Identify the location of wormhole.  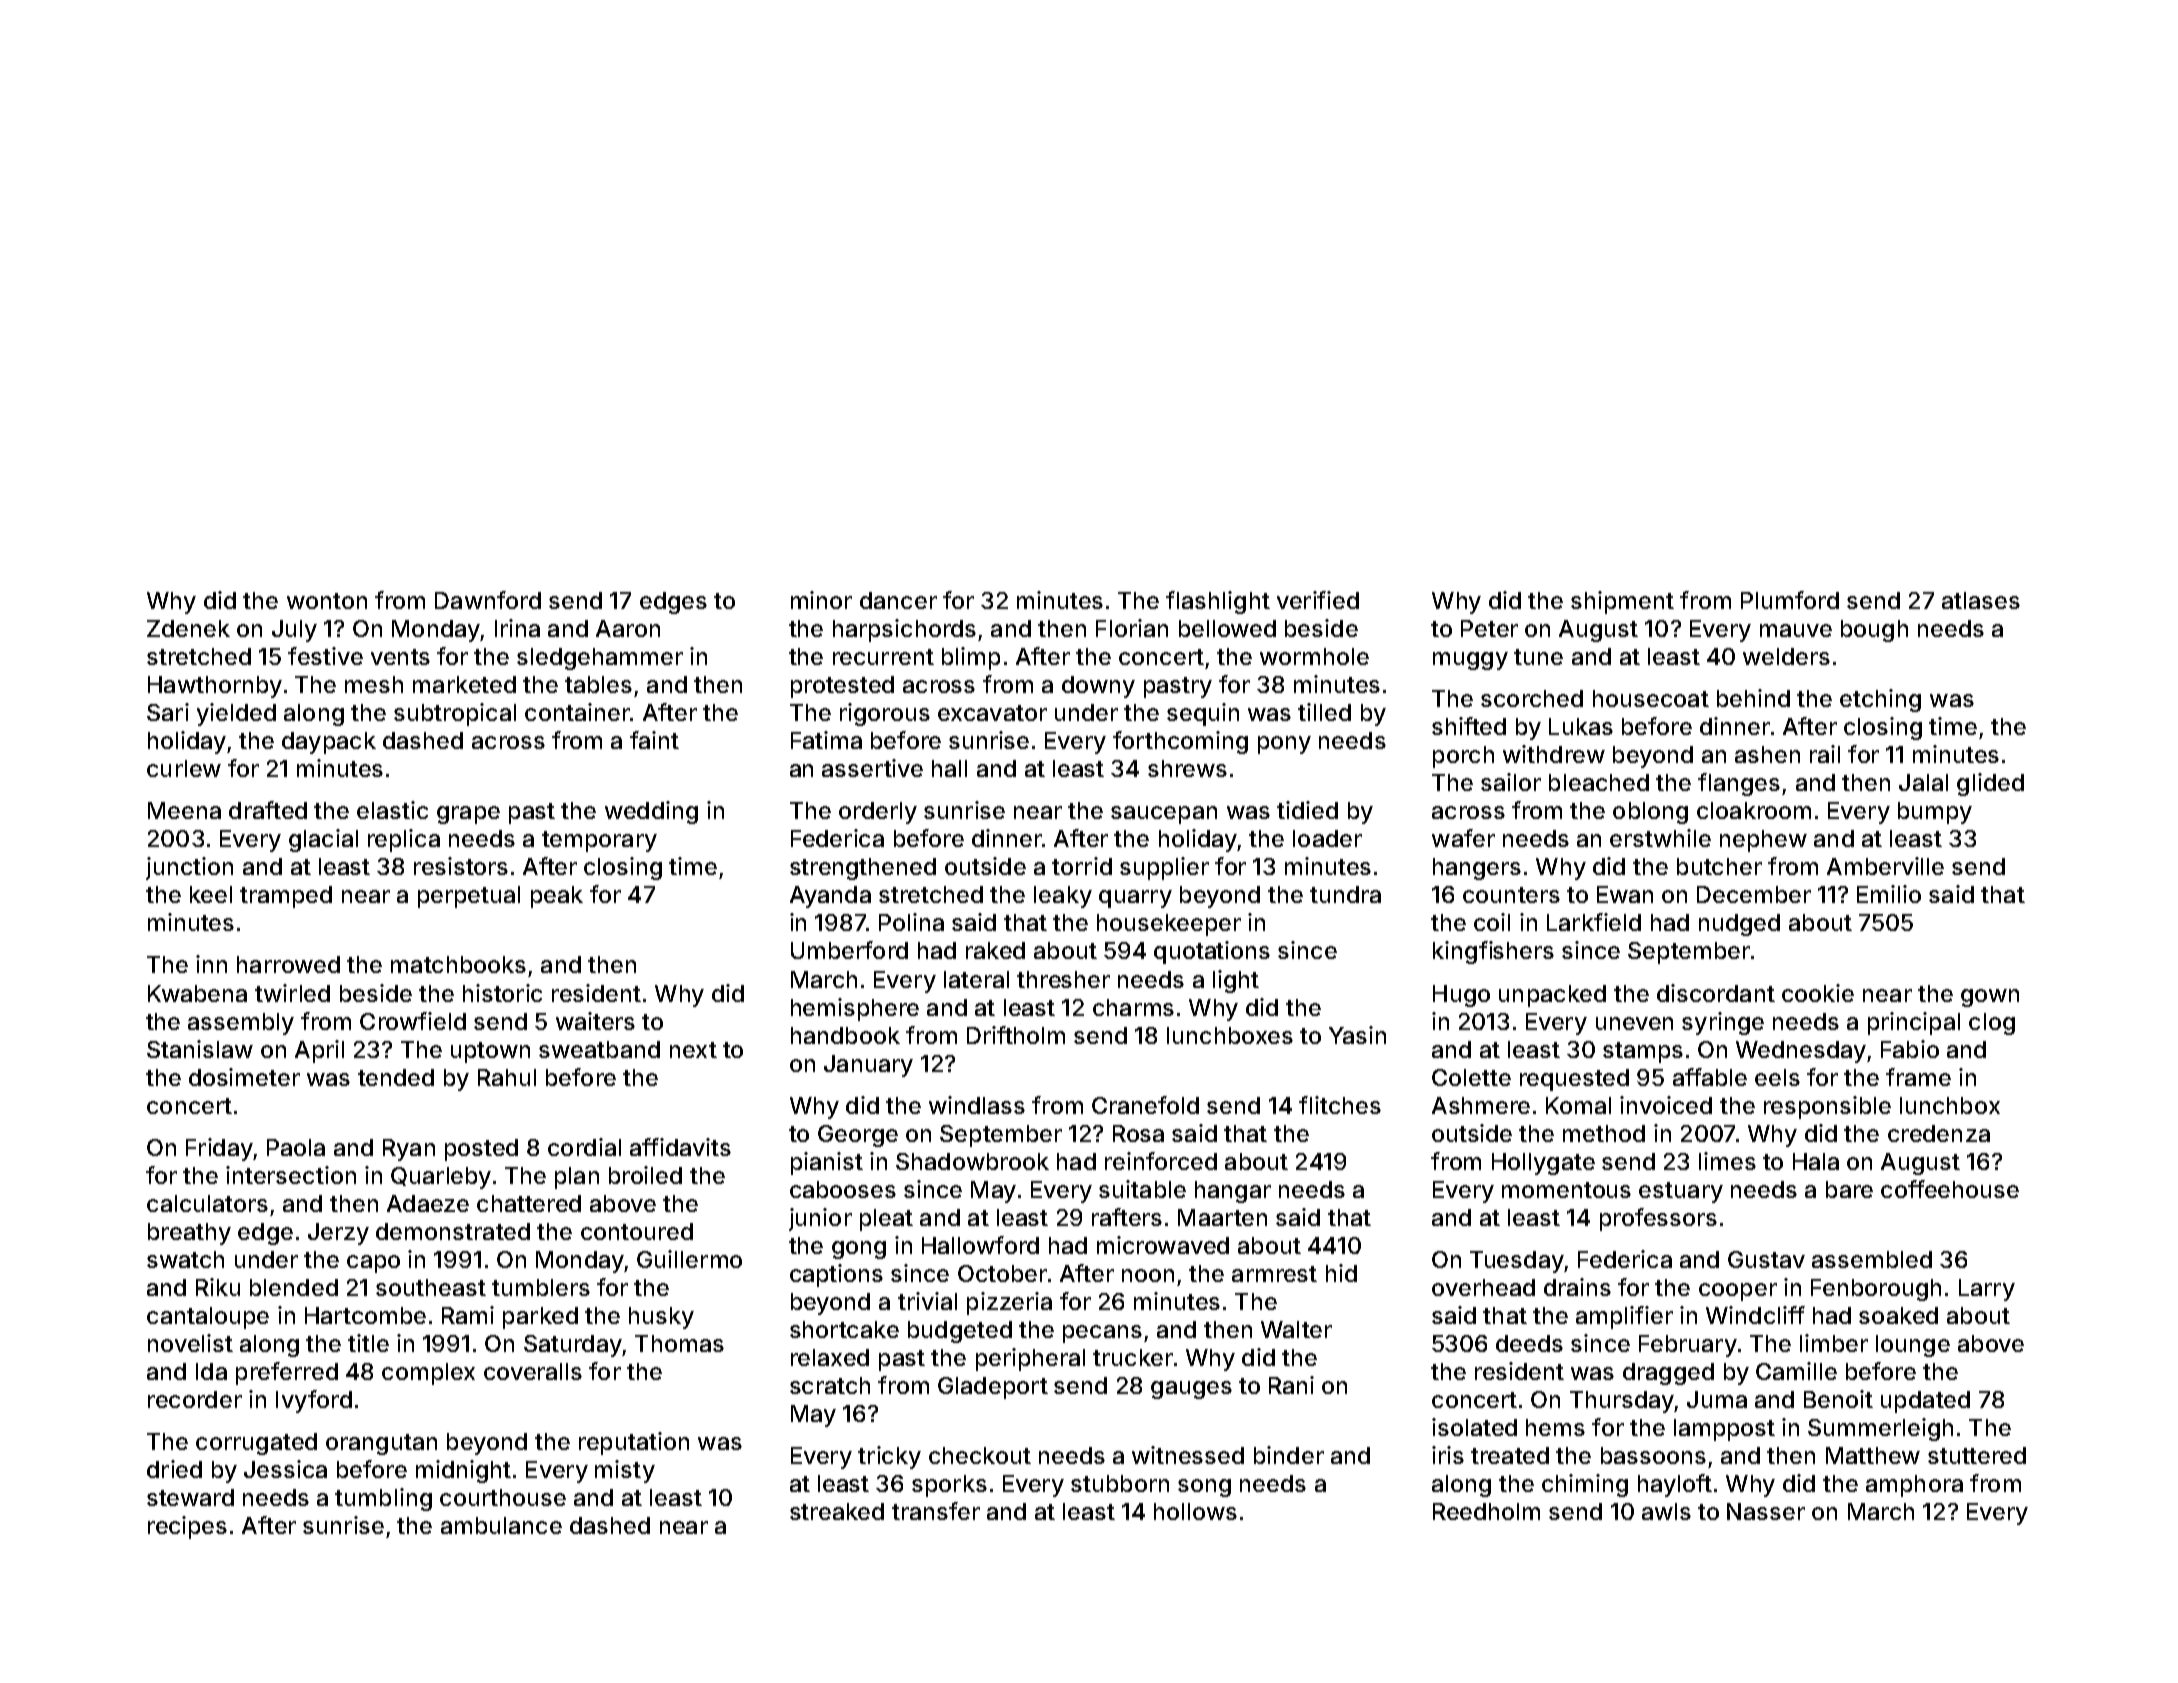
(1314, 656).
